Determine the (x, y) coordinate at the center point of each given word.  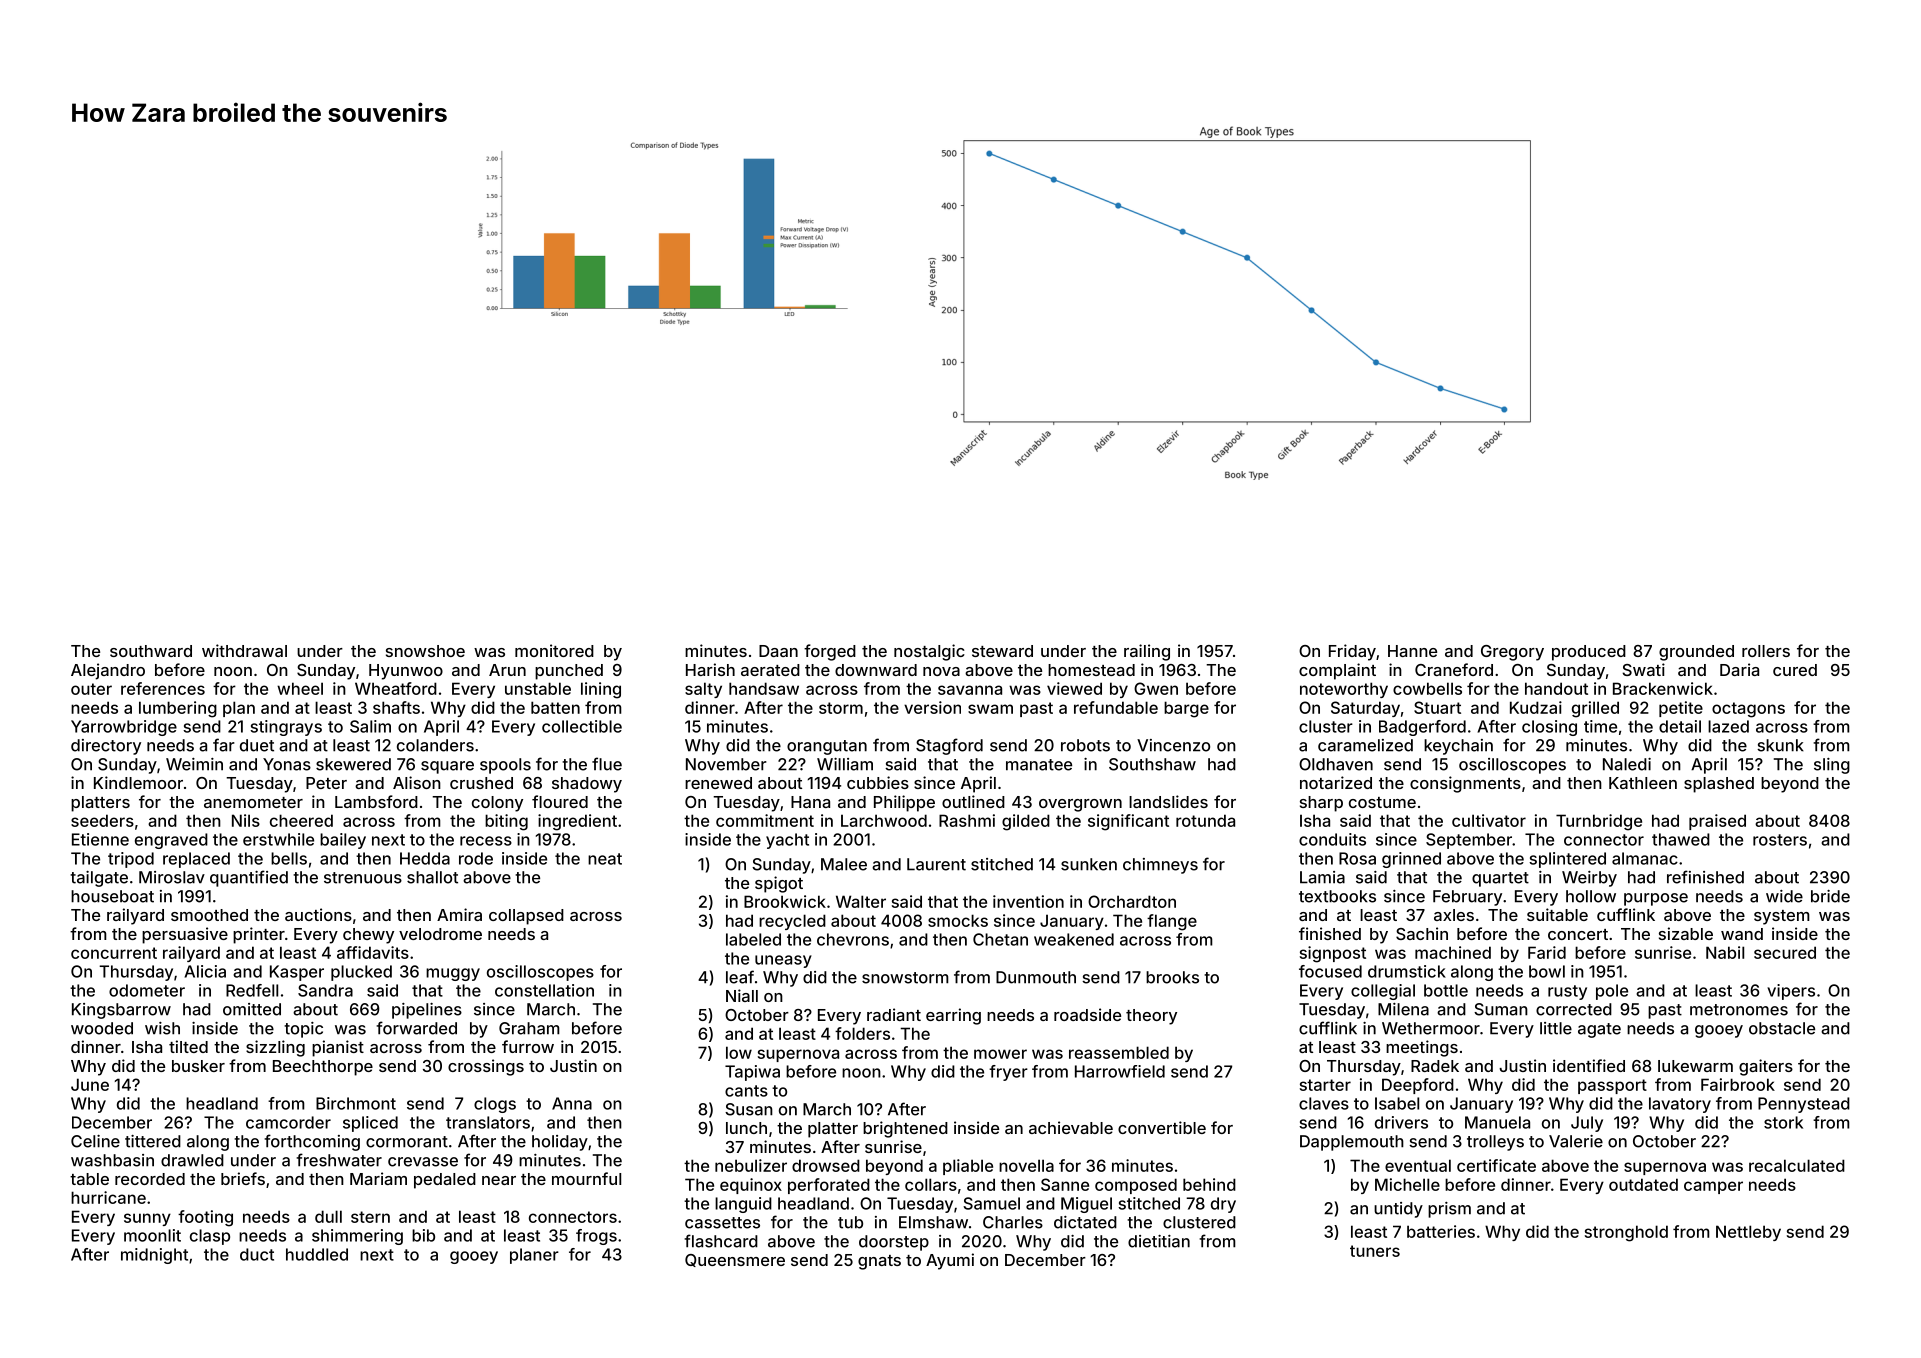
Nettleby (1748, 1233)
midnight (154, 1256)
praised (1717, 822)
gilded (1026, 822)
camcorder (288, 1122)
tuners (1375, 1251)
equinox (751, 1186)
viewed (1074, 688)
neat (605, 859)
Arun (507, 670)
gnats (879, 1262)
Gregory (1512, 653)
